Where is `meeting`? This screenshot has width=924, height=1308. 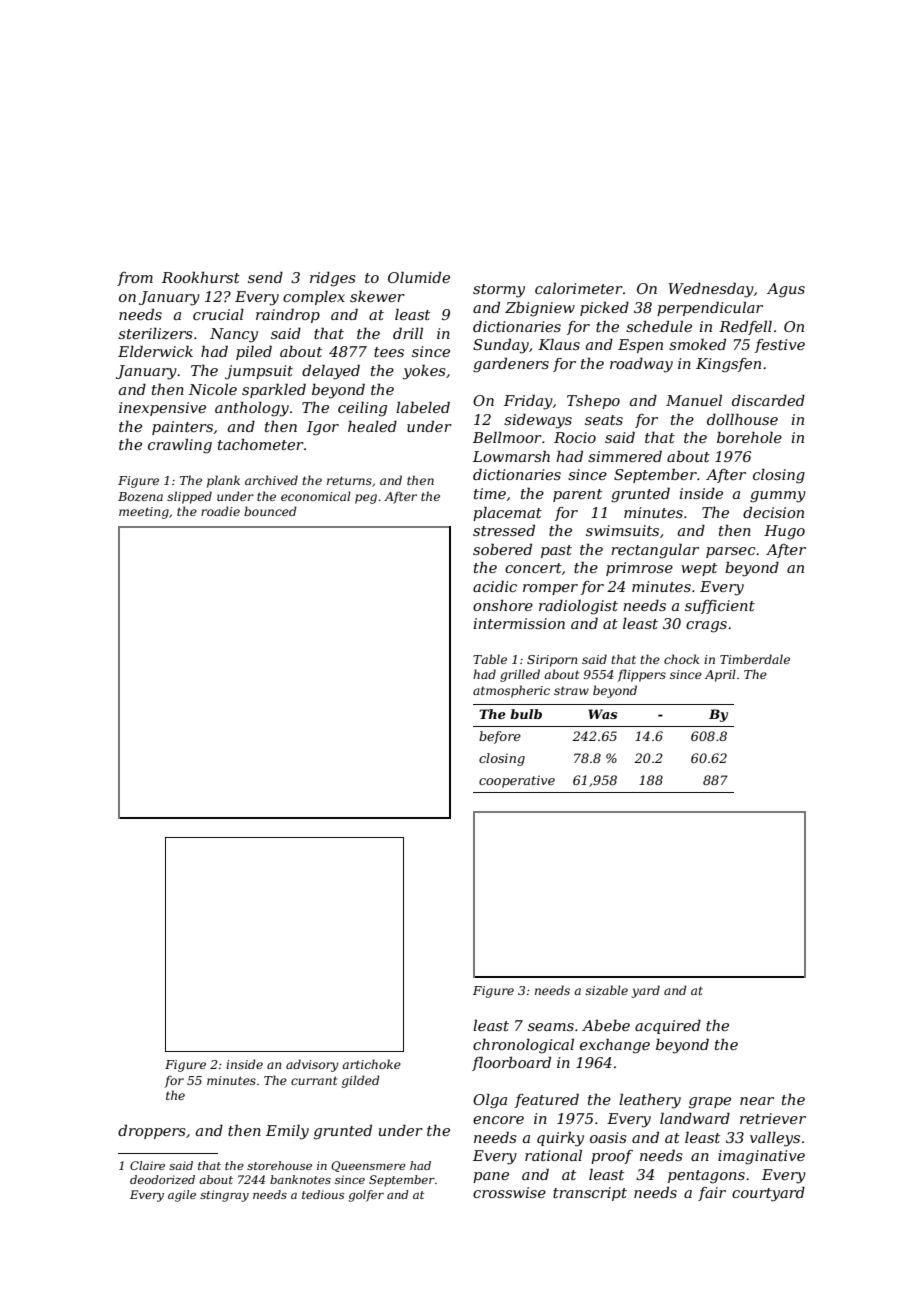
meeting is located at coordinates (144, 513).
